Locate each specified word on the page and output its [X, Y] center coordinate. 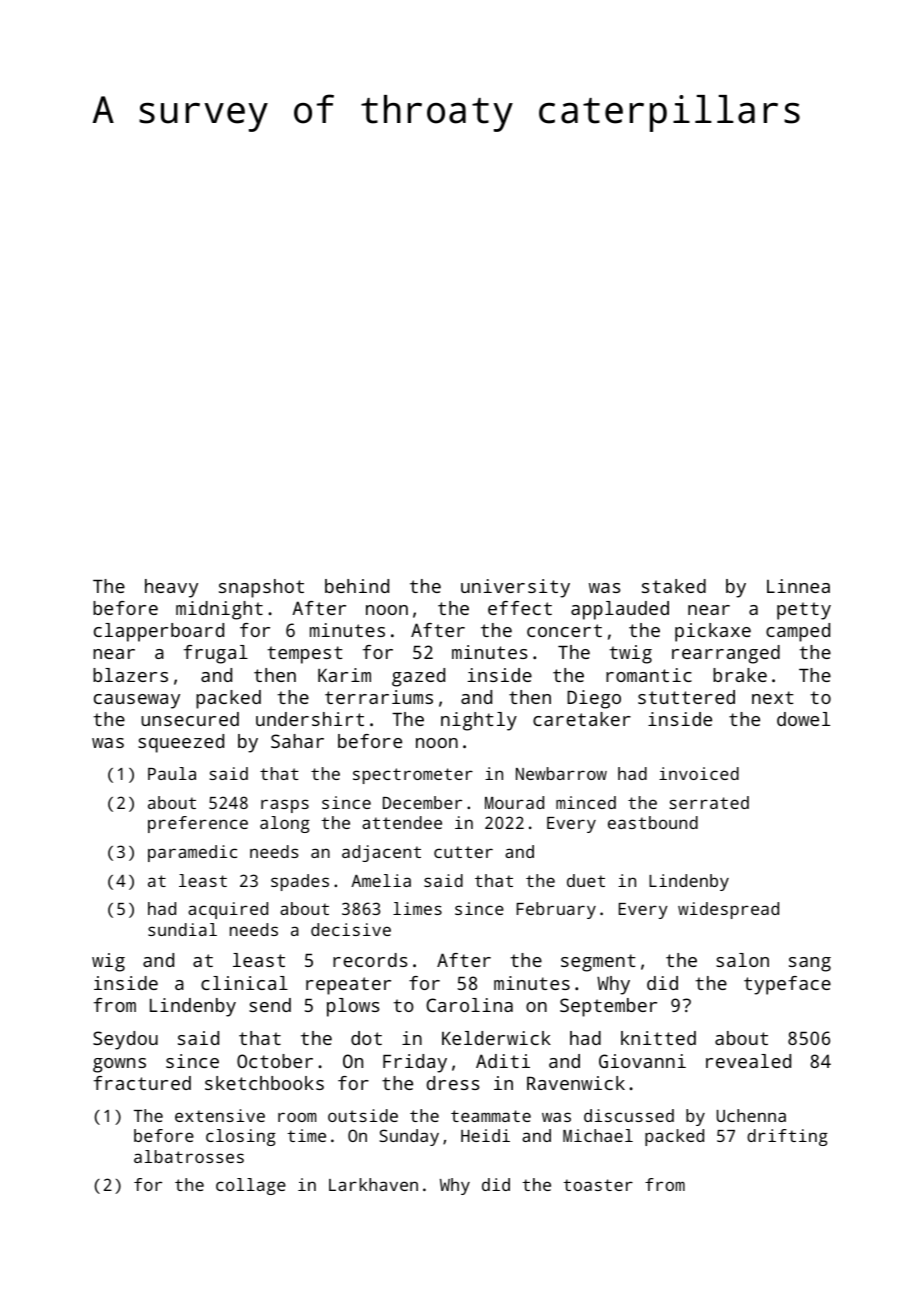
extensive [220, 1115]
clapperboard [159, 632]
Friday [415, 1063]
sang [810, 964]
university [515, 588]
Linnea [798, 586]
